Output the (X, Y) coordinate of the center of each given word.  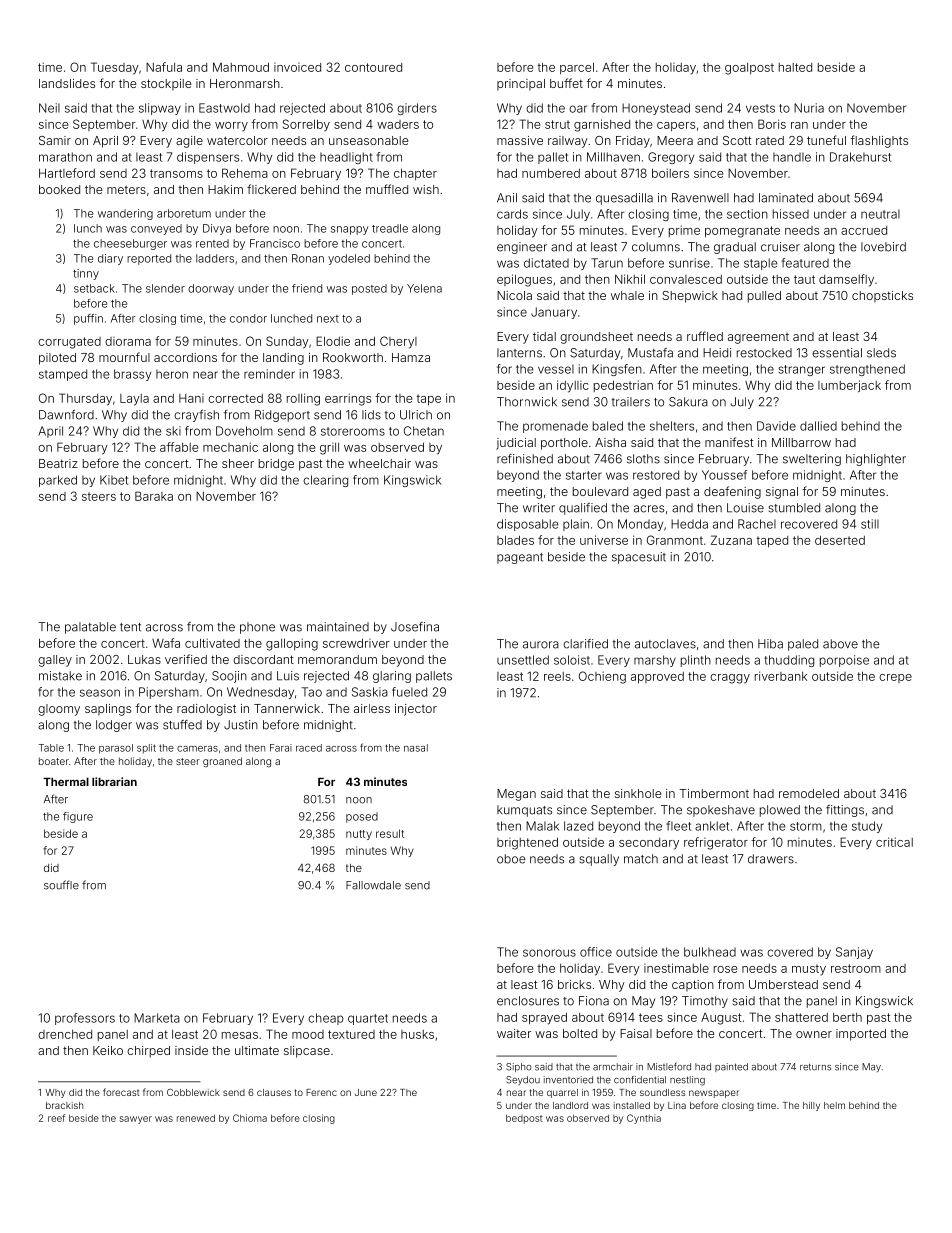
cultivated (212, 643)
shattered (801, 1017)
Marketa (157, 1018)
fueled (409, 692)
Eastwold (224, 108)
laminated (786, 198)
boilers (670, 173)
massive (520, 140)
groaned (222, 762)
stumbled (794, 508)
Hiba (770, 644)
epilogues (524, 280)
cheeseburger (130, 244)
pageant (520, 558)
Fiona (594, 1001)
